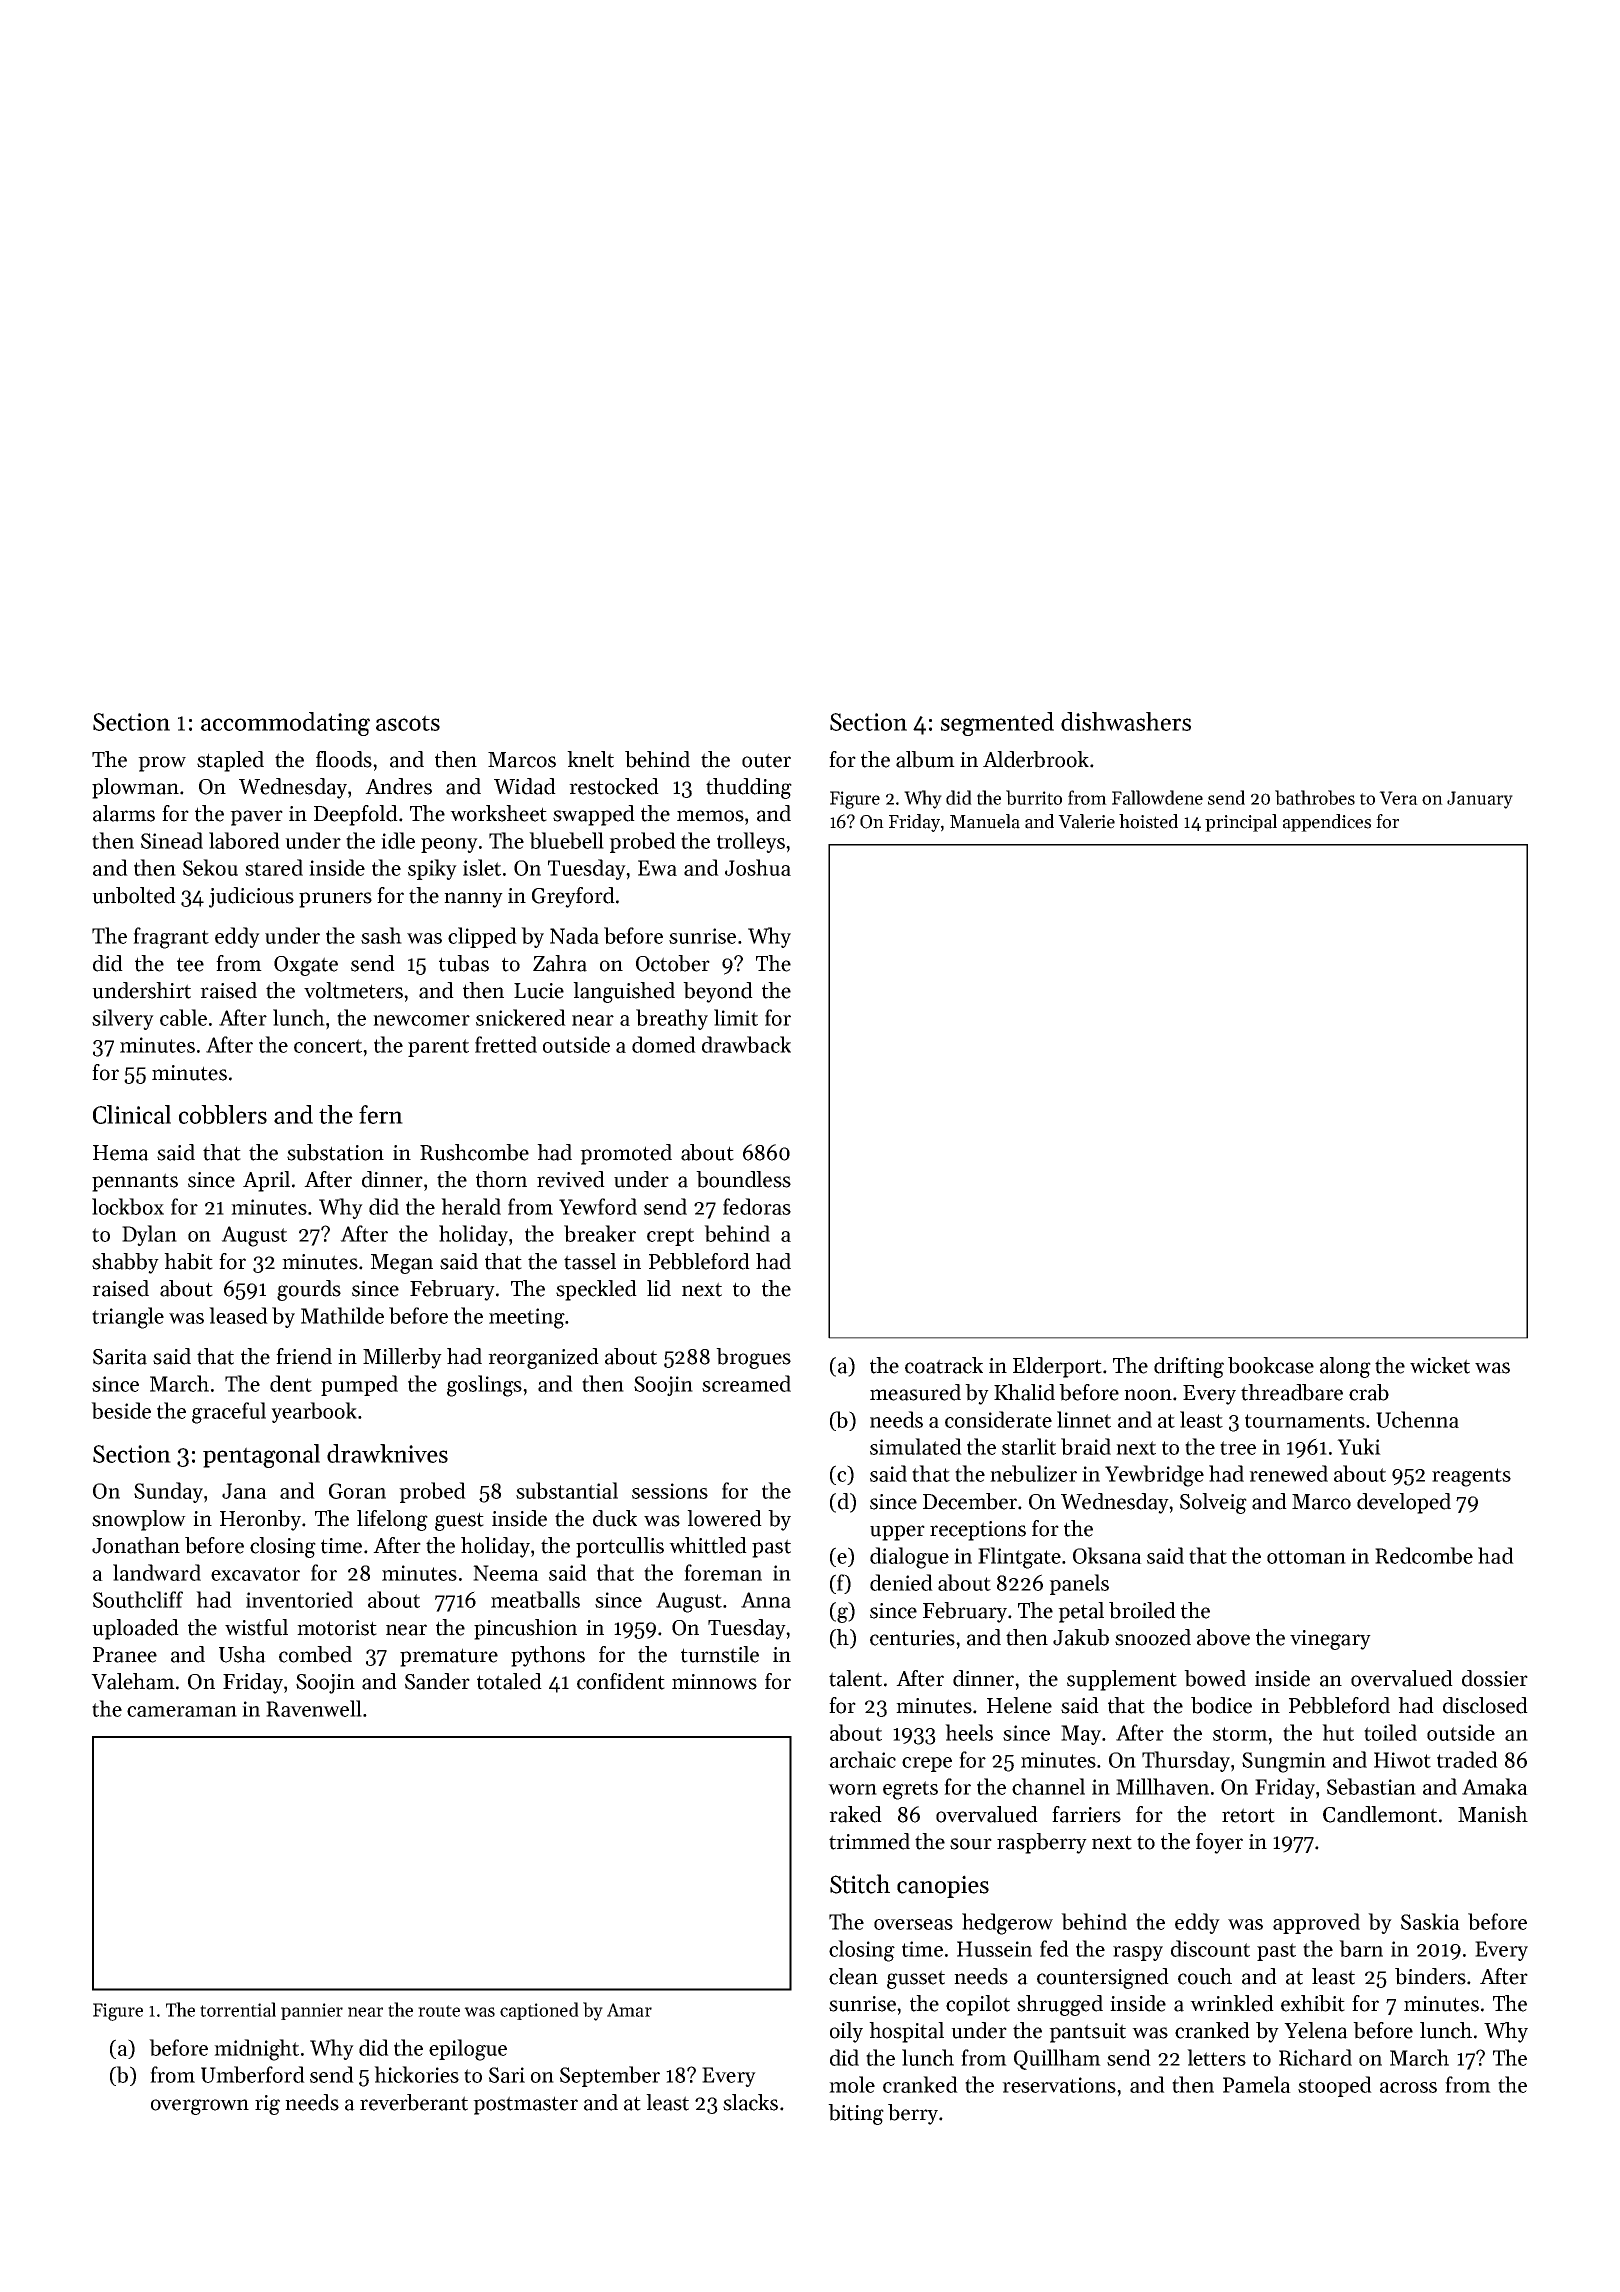  Describe the element at coordinates (1148, 821) in the image. I see `hoisted` at that location.
